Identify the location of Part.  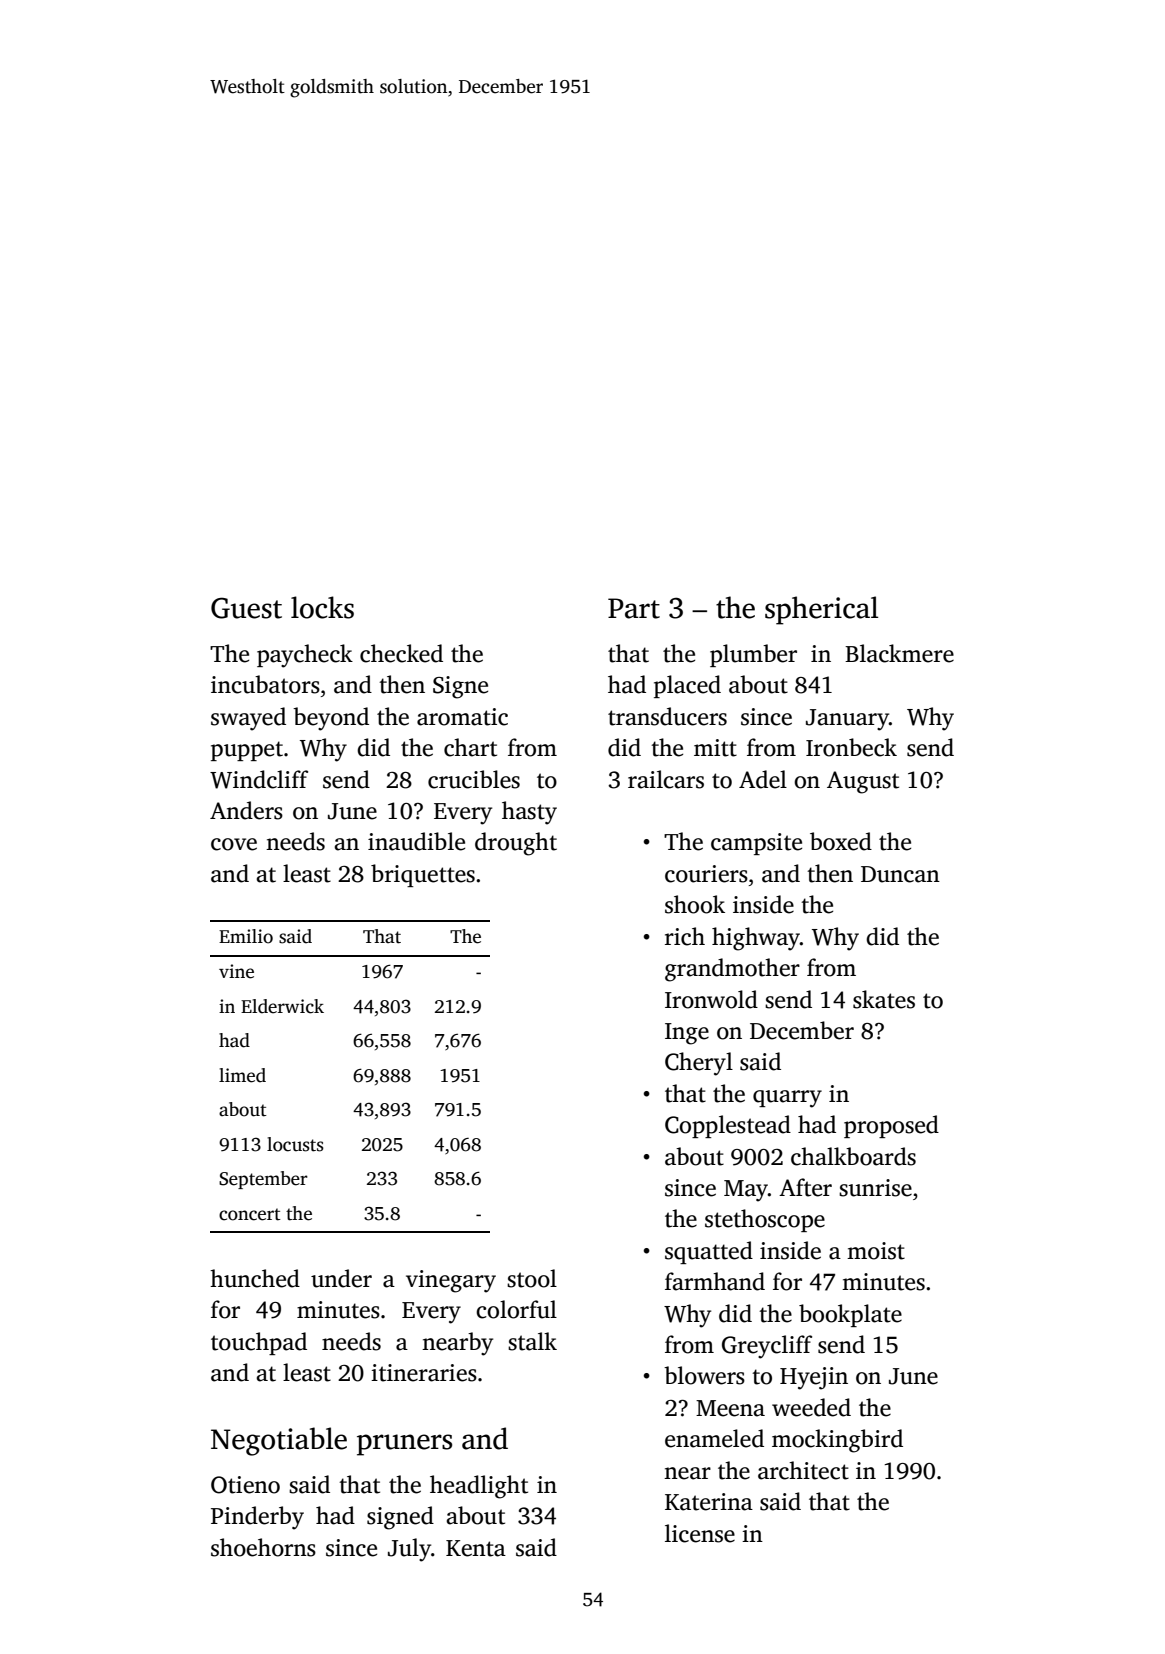
(634, 608).
